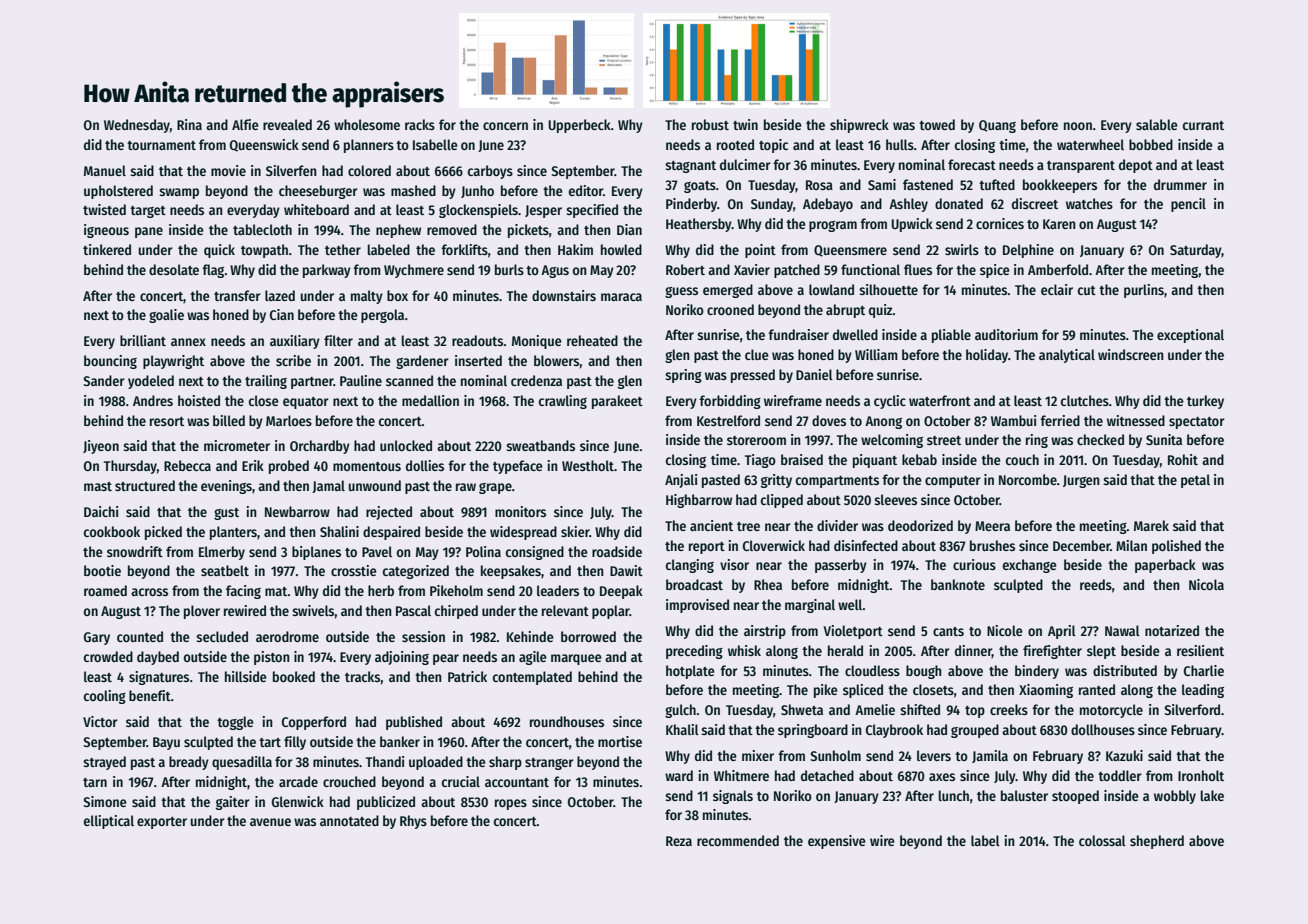 Image resolution: width=1308 pixels, height=924 pixels. I want to click on turkey, so click(1205, 402).
